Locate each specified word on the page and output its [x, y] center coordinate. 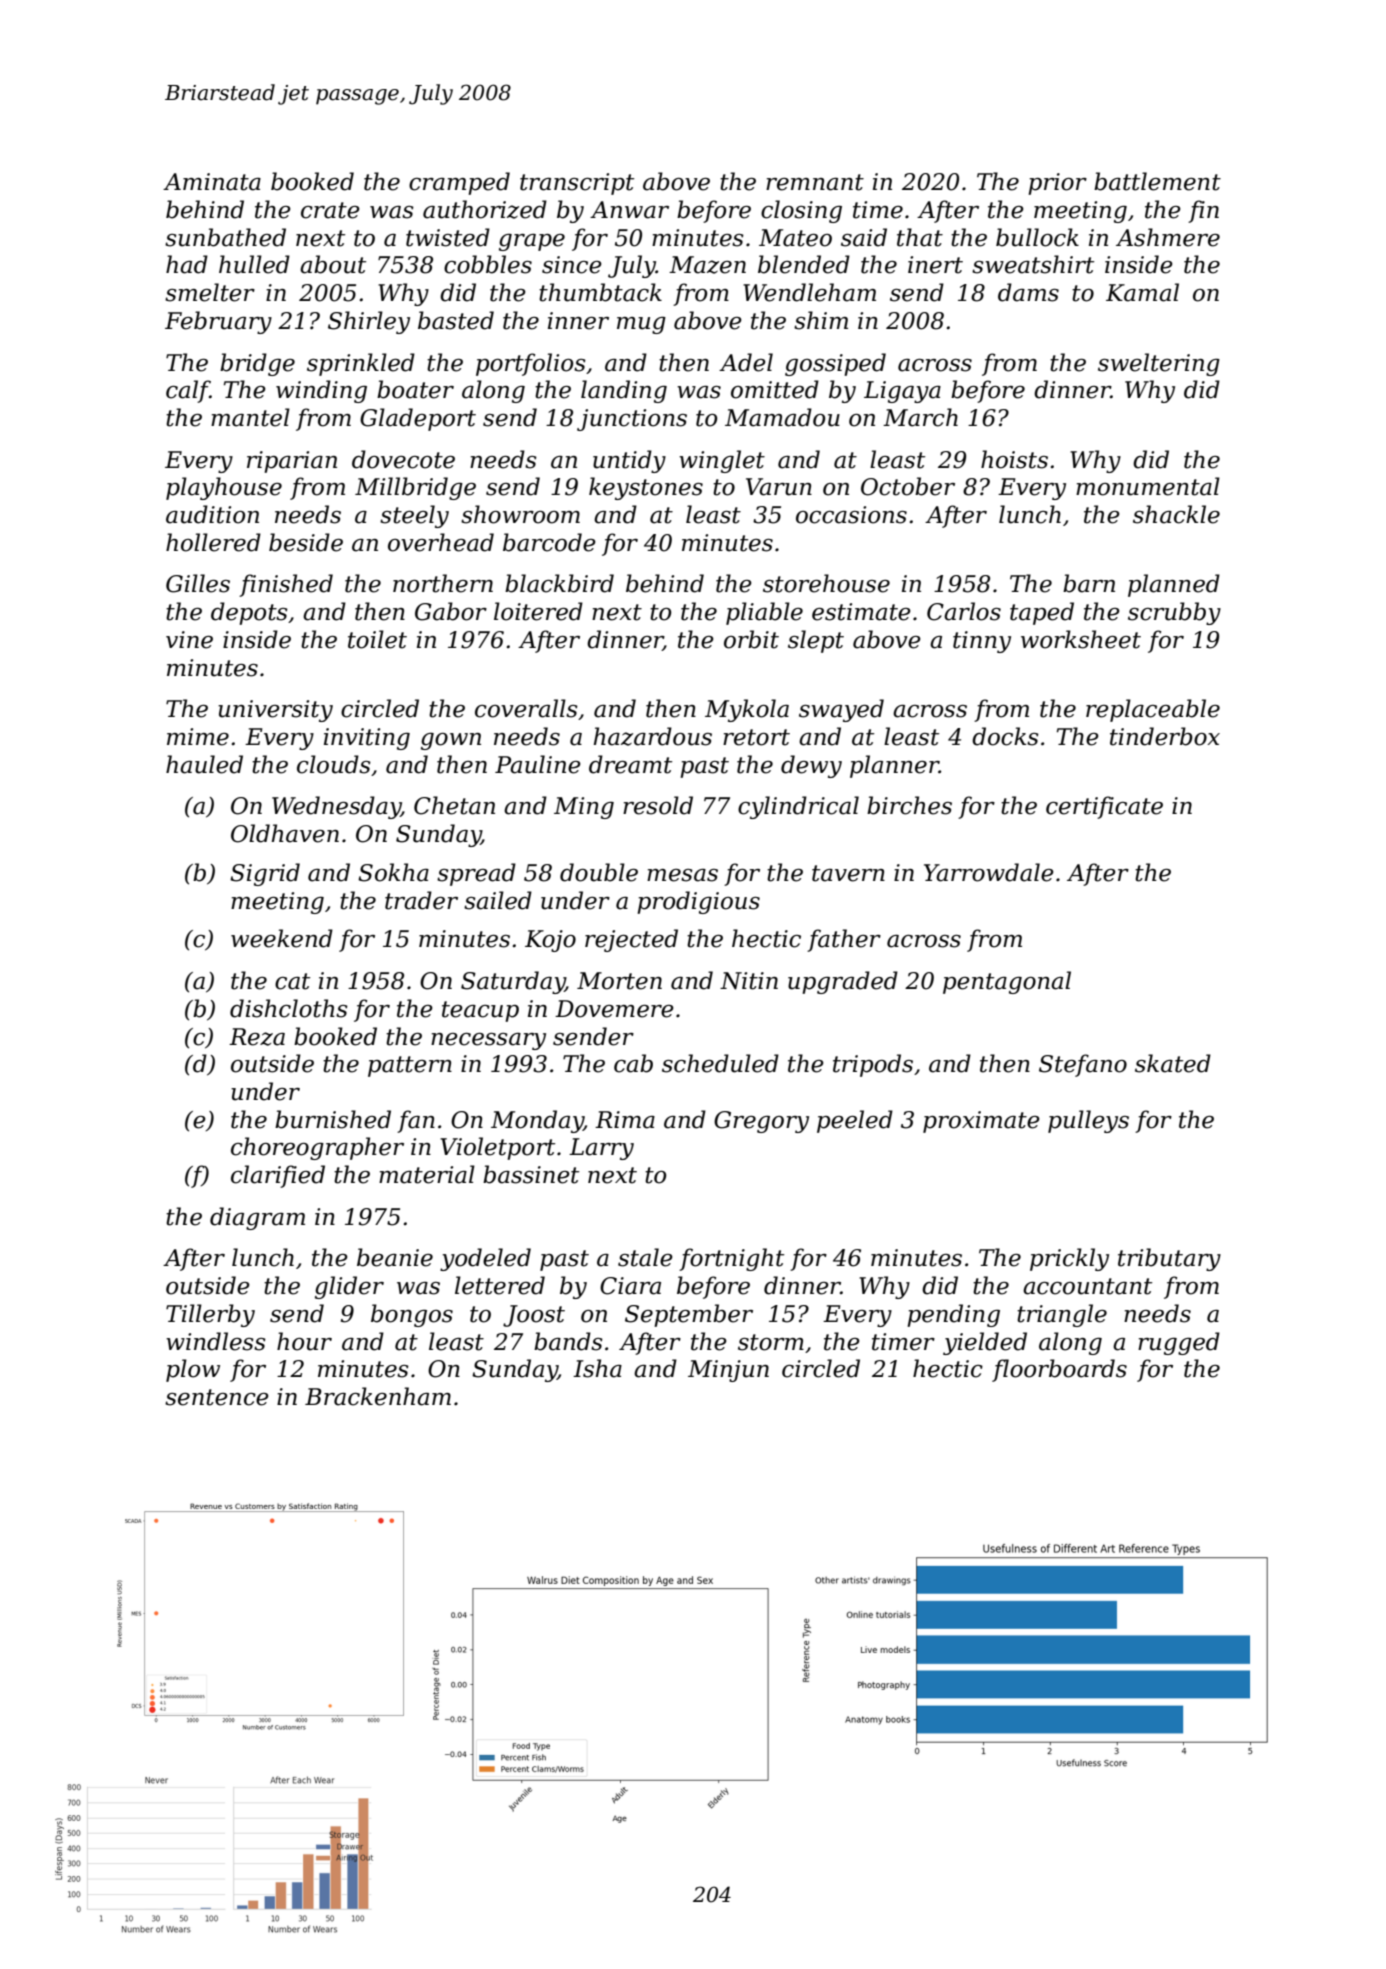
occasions [851, 515]
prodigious [698, 902]
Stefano [1083, 1065]
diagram [257, 1218]
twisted [448, 237]
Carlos [964, 611]
